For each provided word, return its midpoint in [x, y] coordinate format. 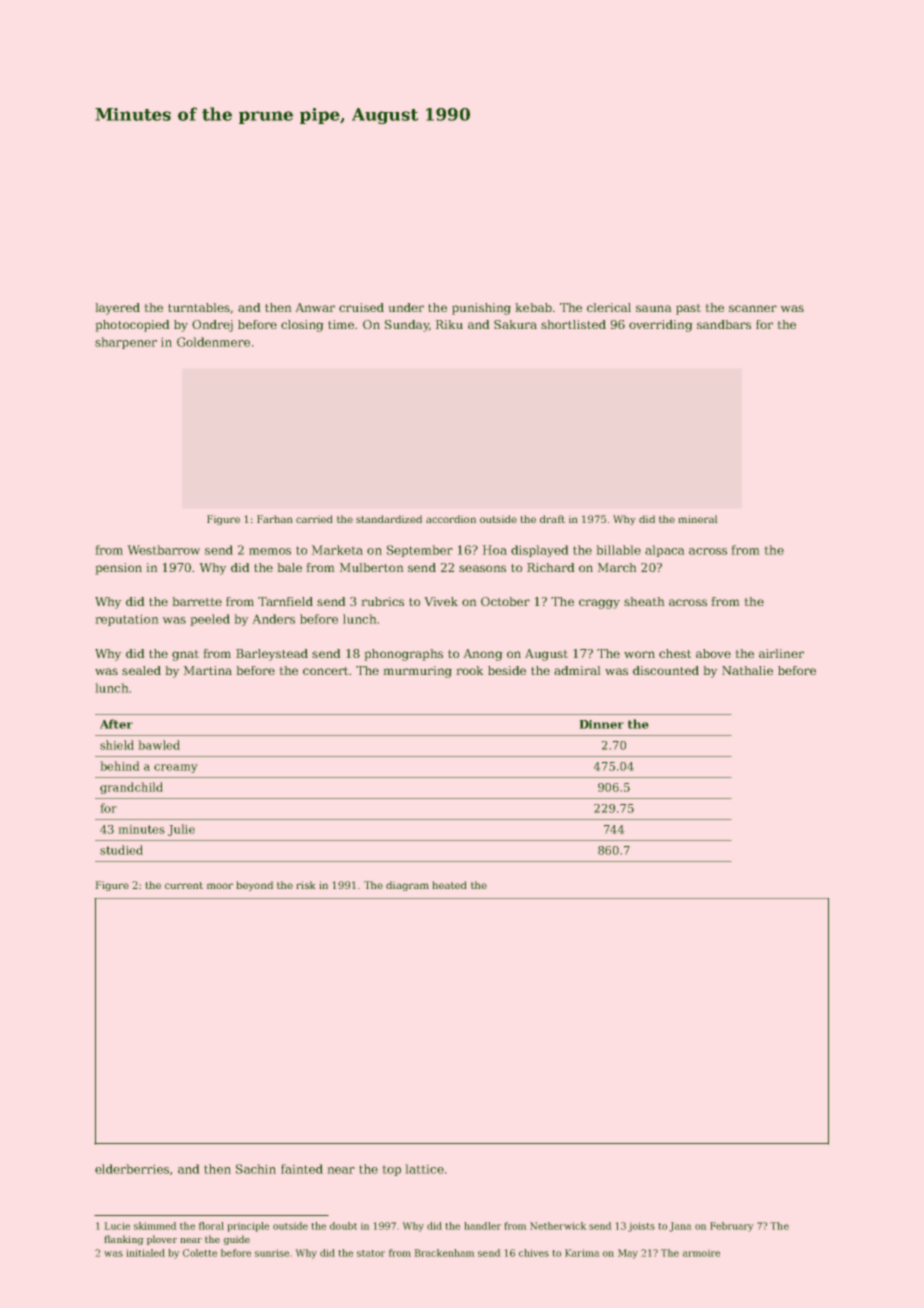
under [406, 307]
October [505, 601]
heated [449, 885]
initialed [145, 1253]
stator [371, 1253]
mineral [698, 519]
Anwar [315, 307]
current [184, 885]
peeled [210, 620]
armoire [701, 1253]
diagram [407, 886]
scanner [753, 308]
